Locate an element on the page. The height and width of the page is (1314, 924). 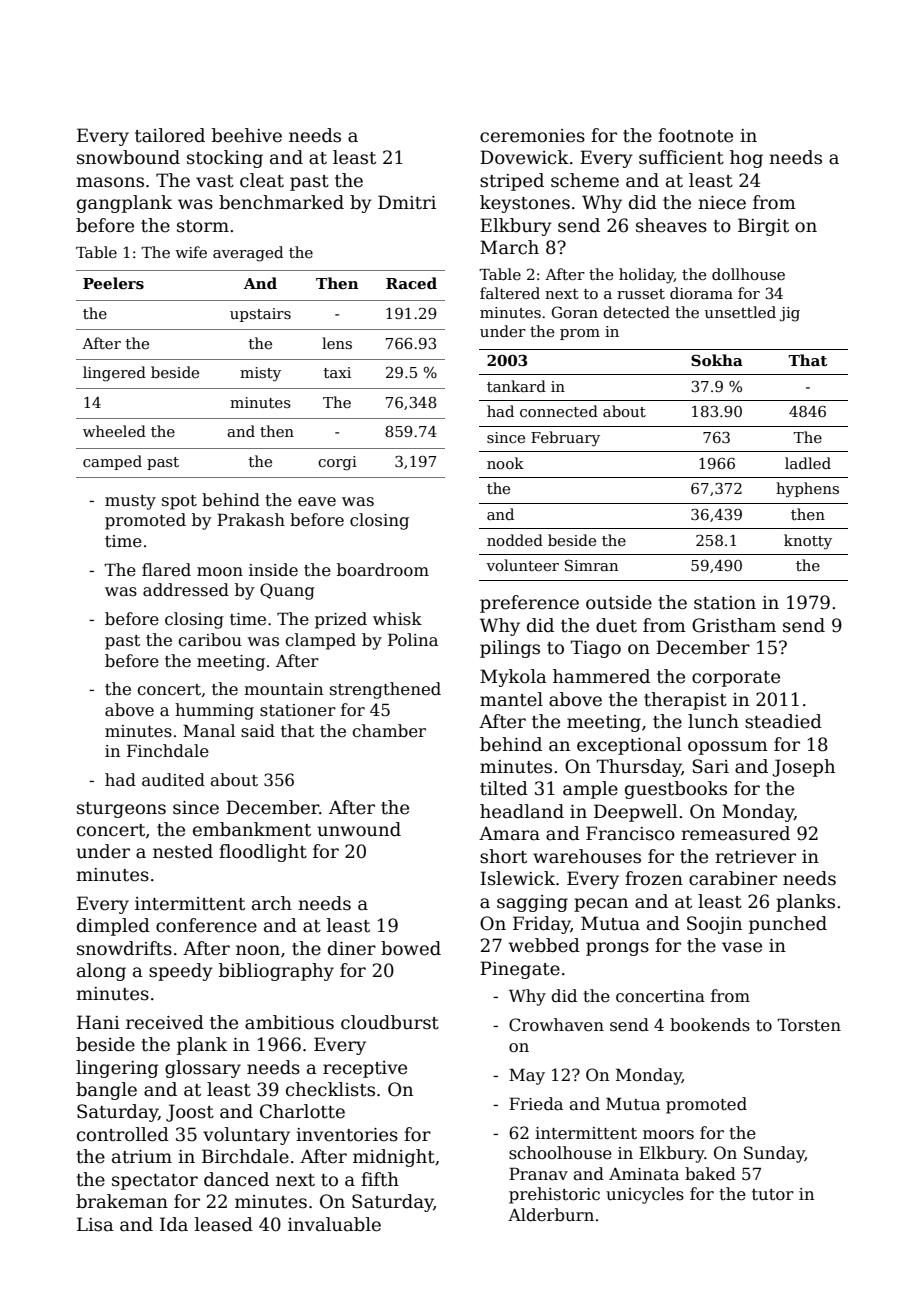
spot is located at coordinates (179, 502).
